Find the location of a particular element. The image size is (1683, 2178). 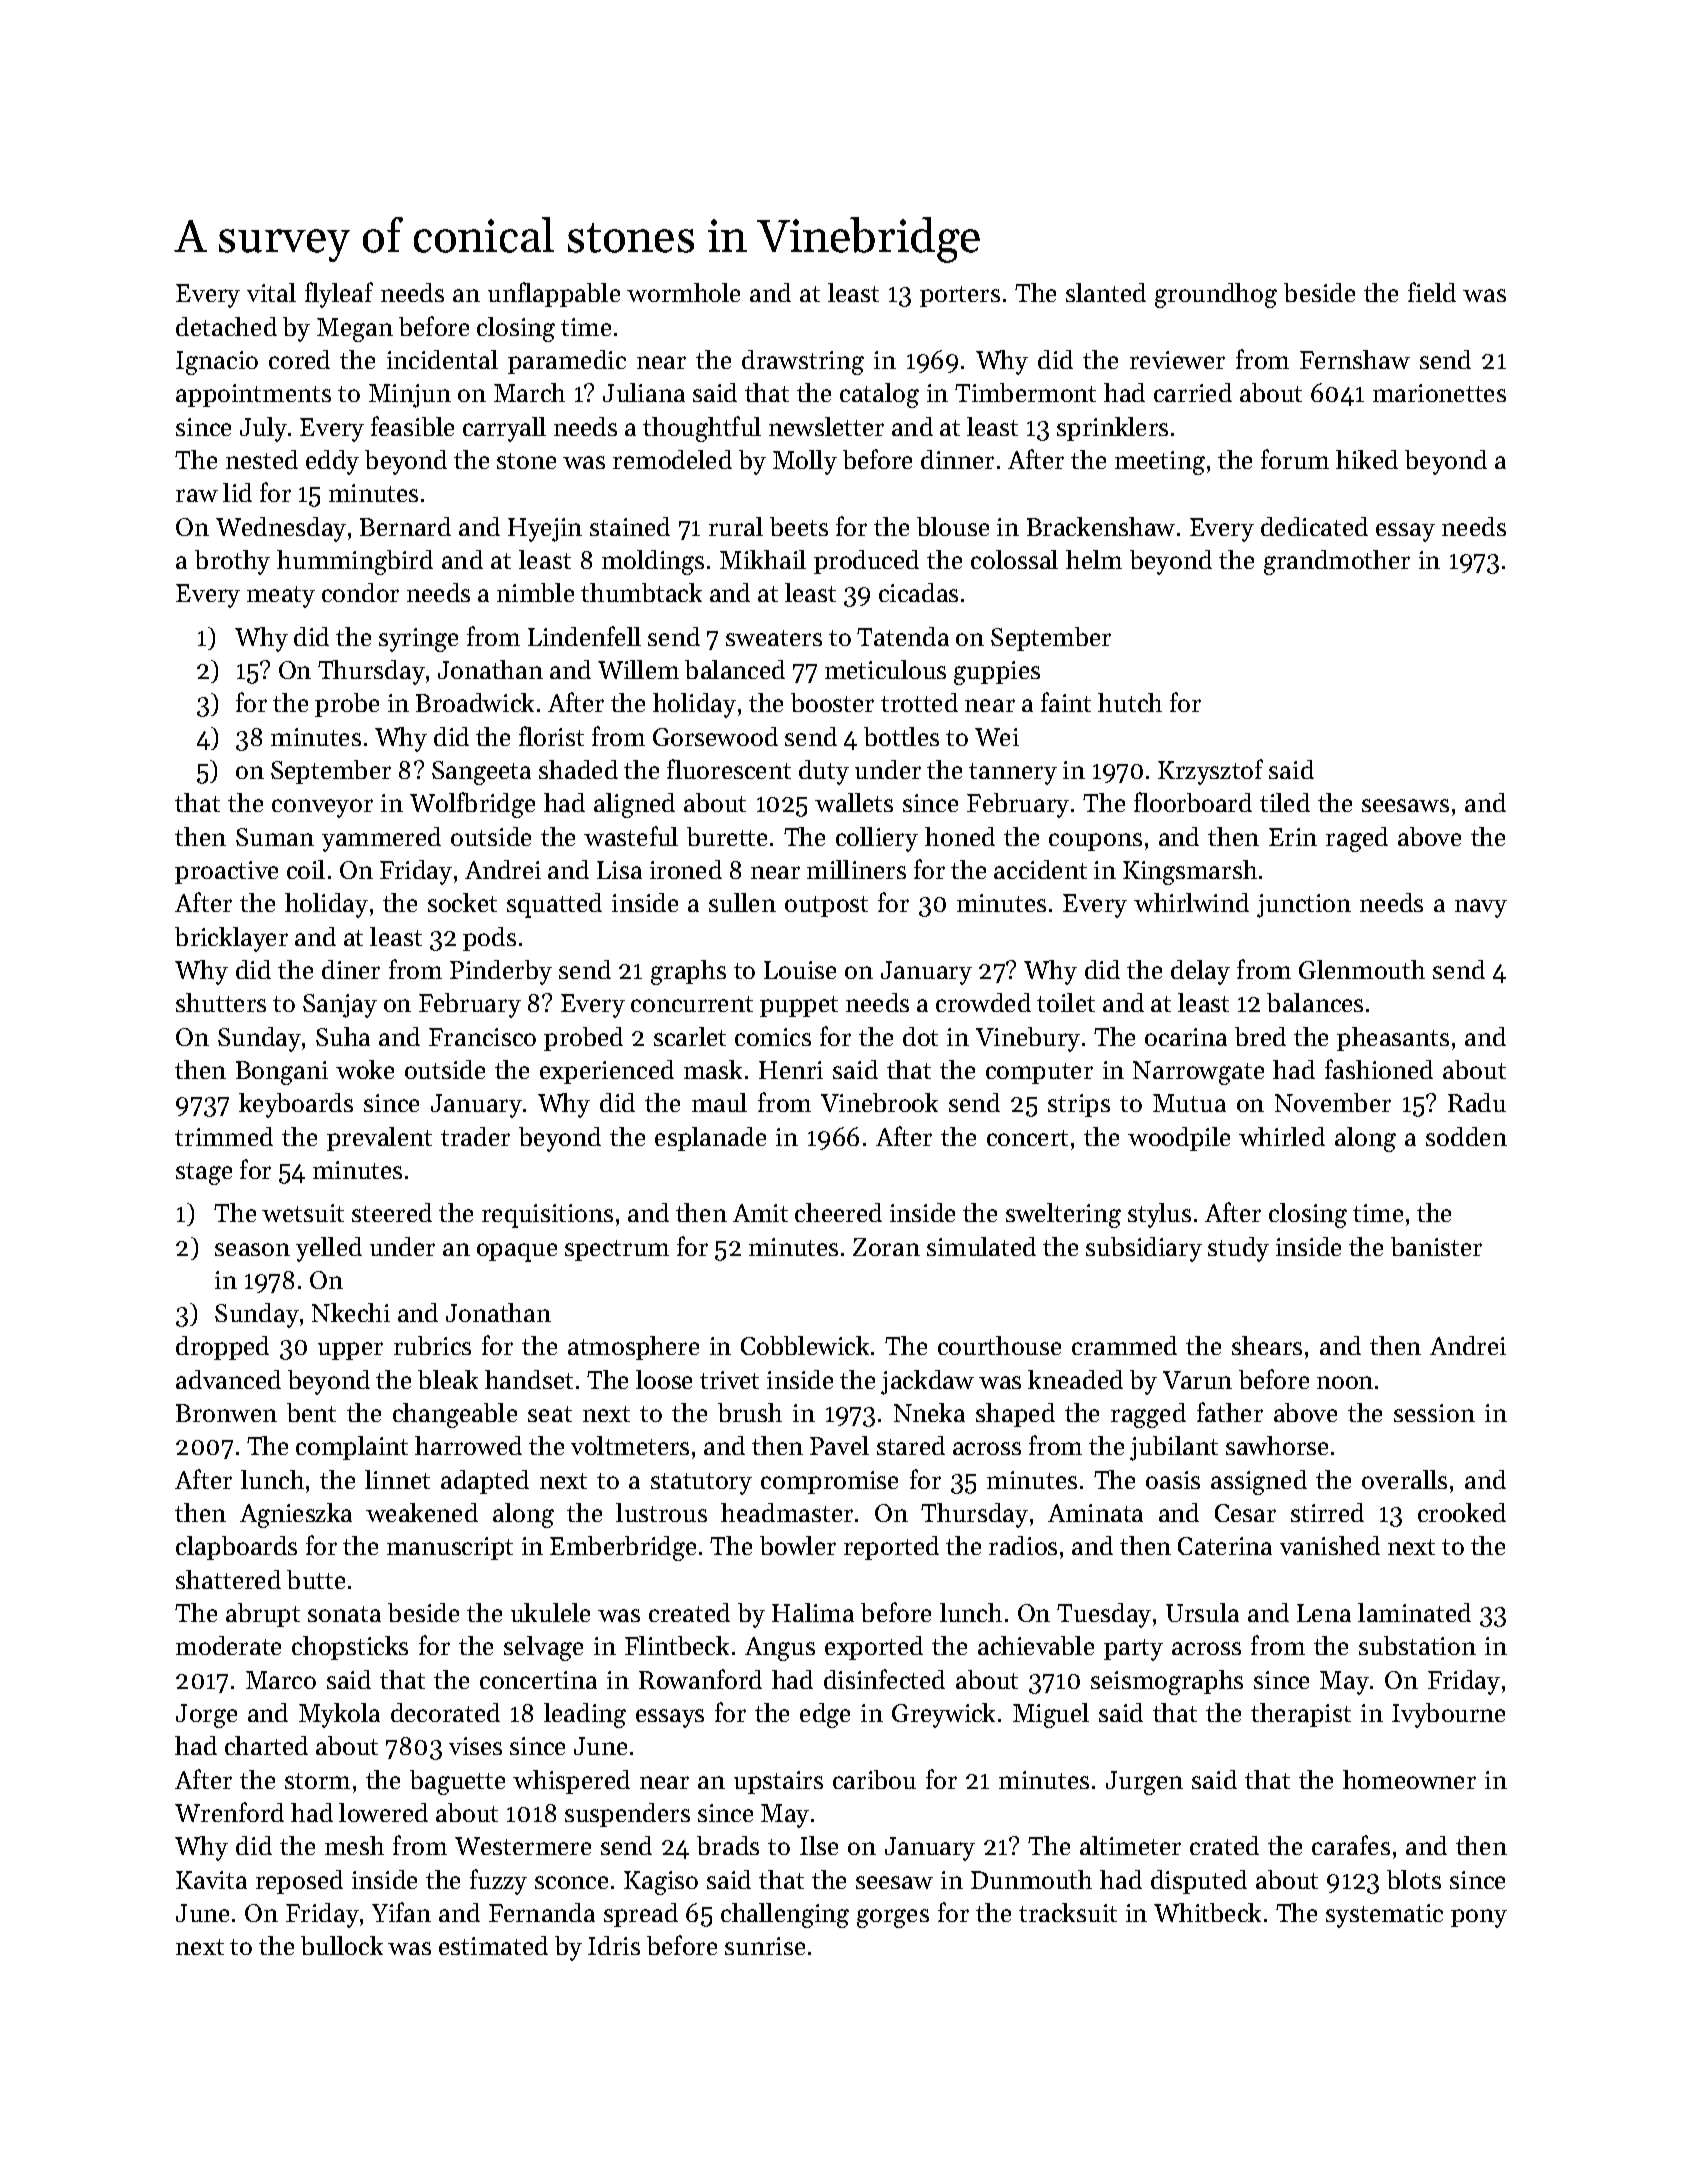

Yifan is located at coordinates (401, 1912).
